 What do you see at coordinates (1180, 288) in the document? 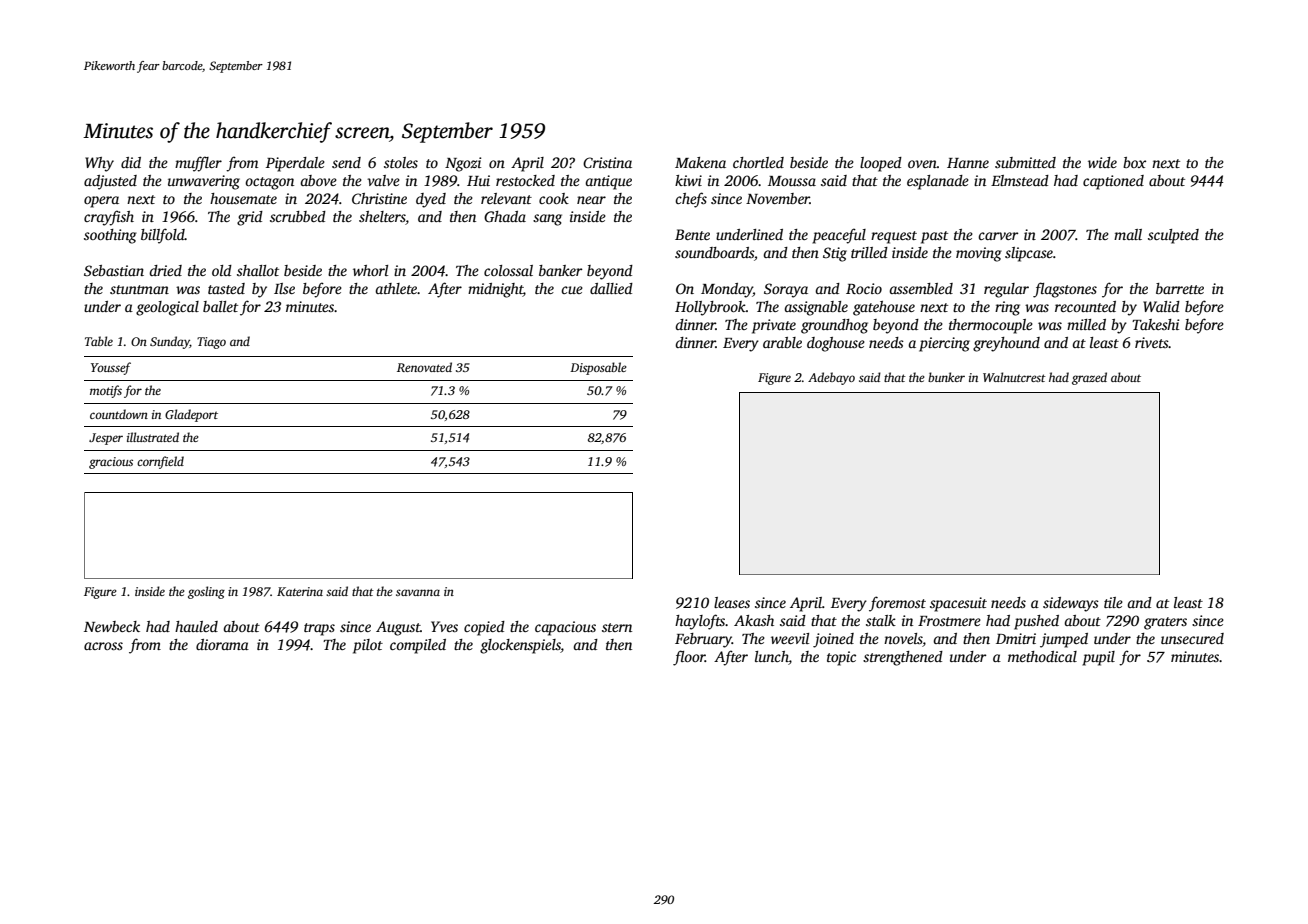
I see `barrette` at bounding box center [1180, 288].
